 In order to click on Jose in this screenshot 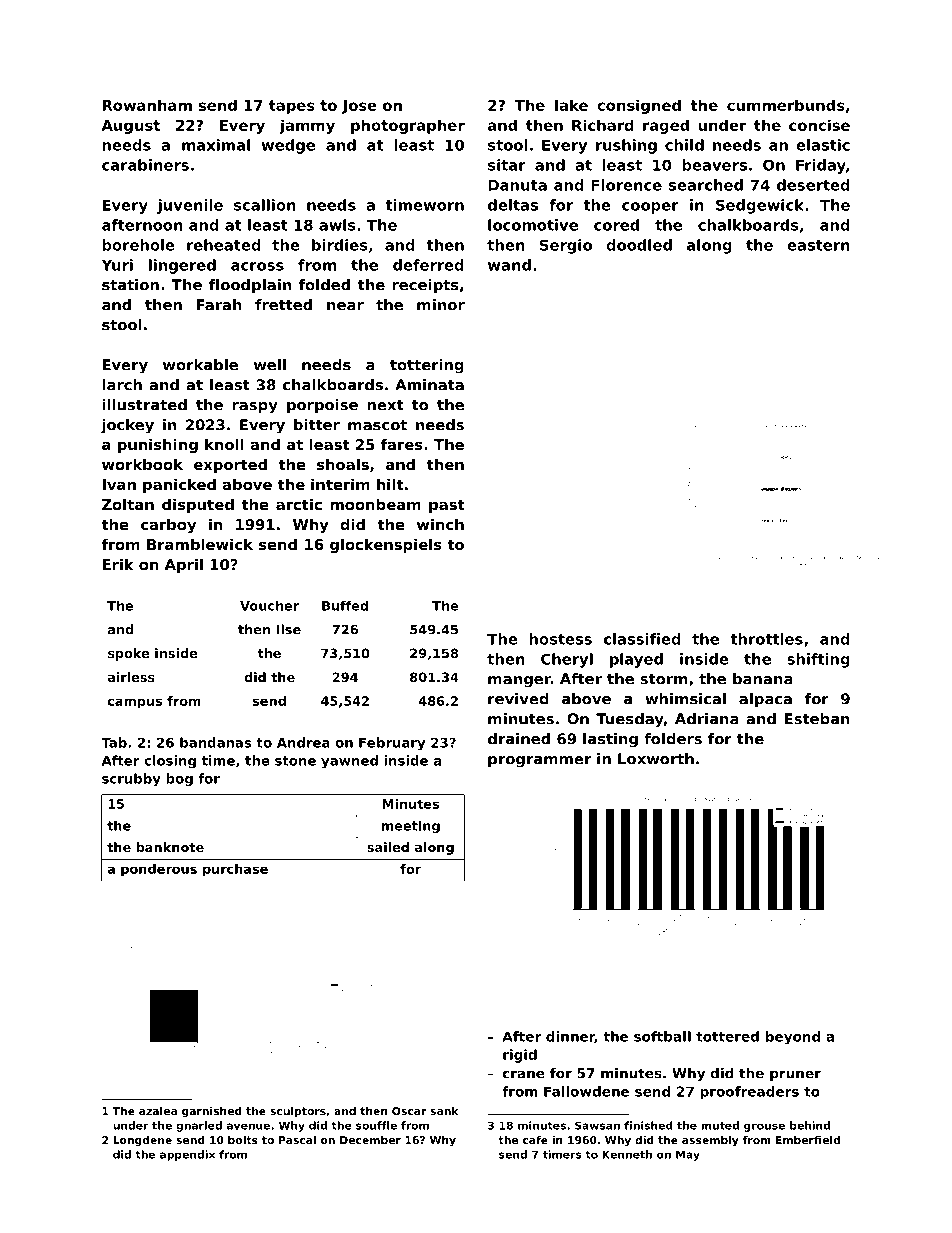, I will do `click(359, 107)`.
